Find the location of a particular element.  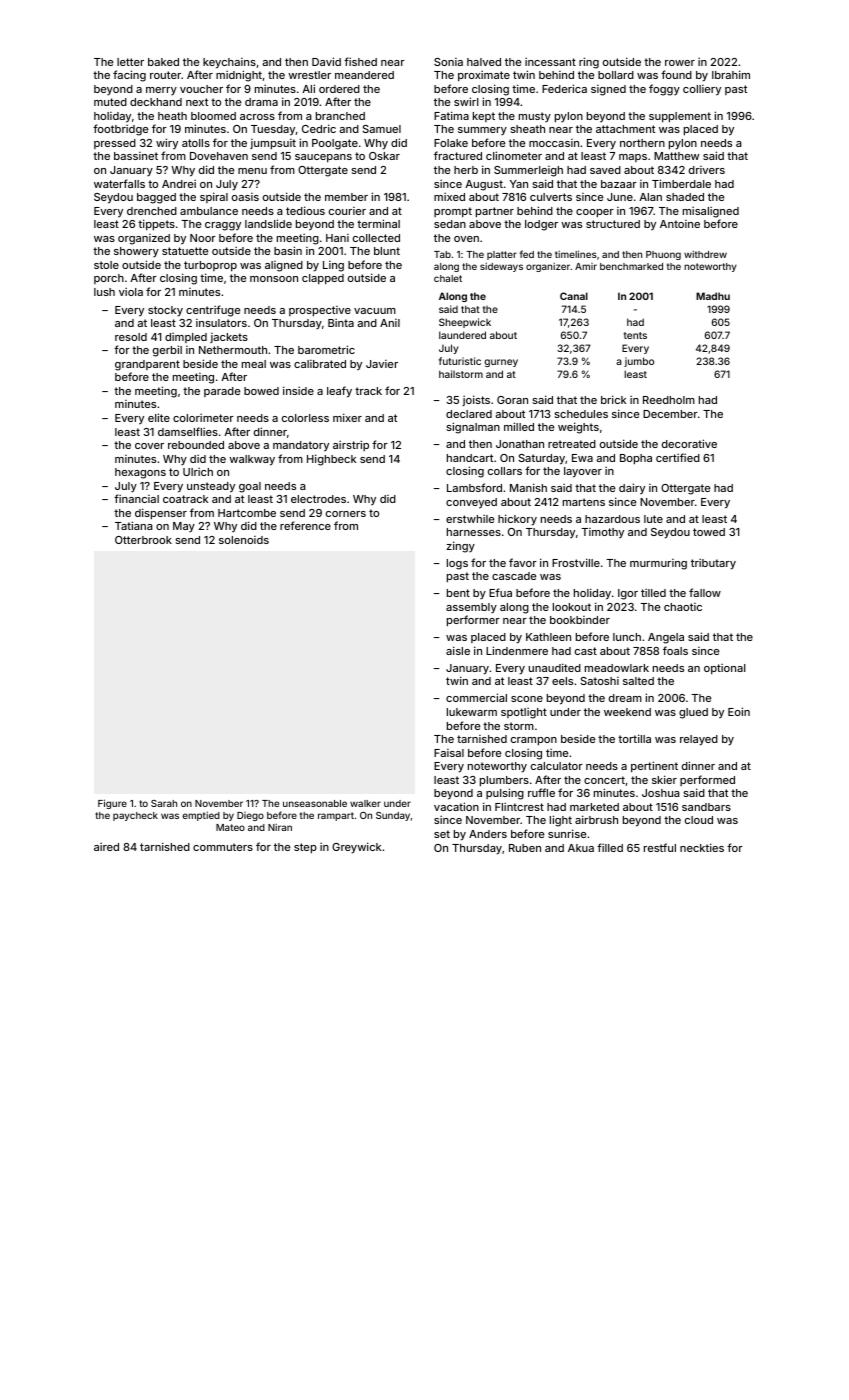

Highbeck is located at coordinates (331, 460).
